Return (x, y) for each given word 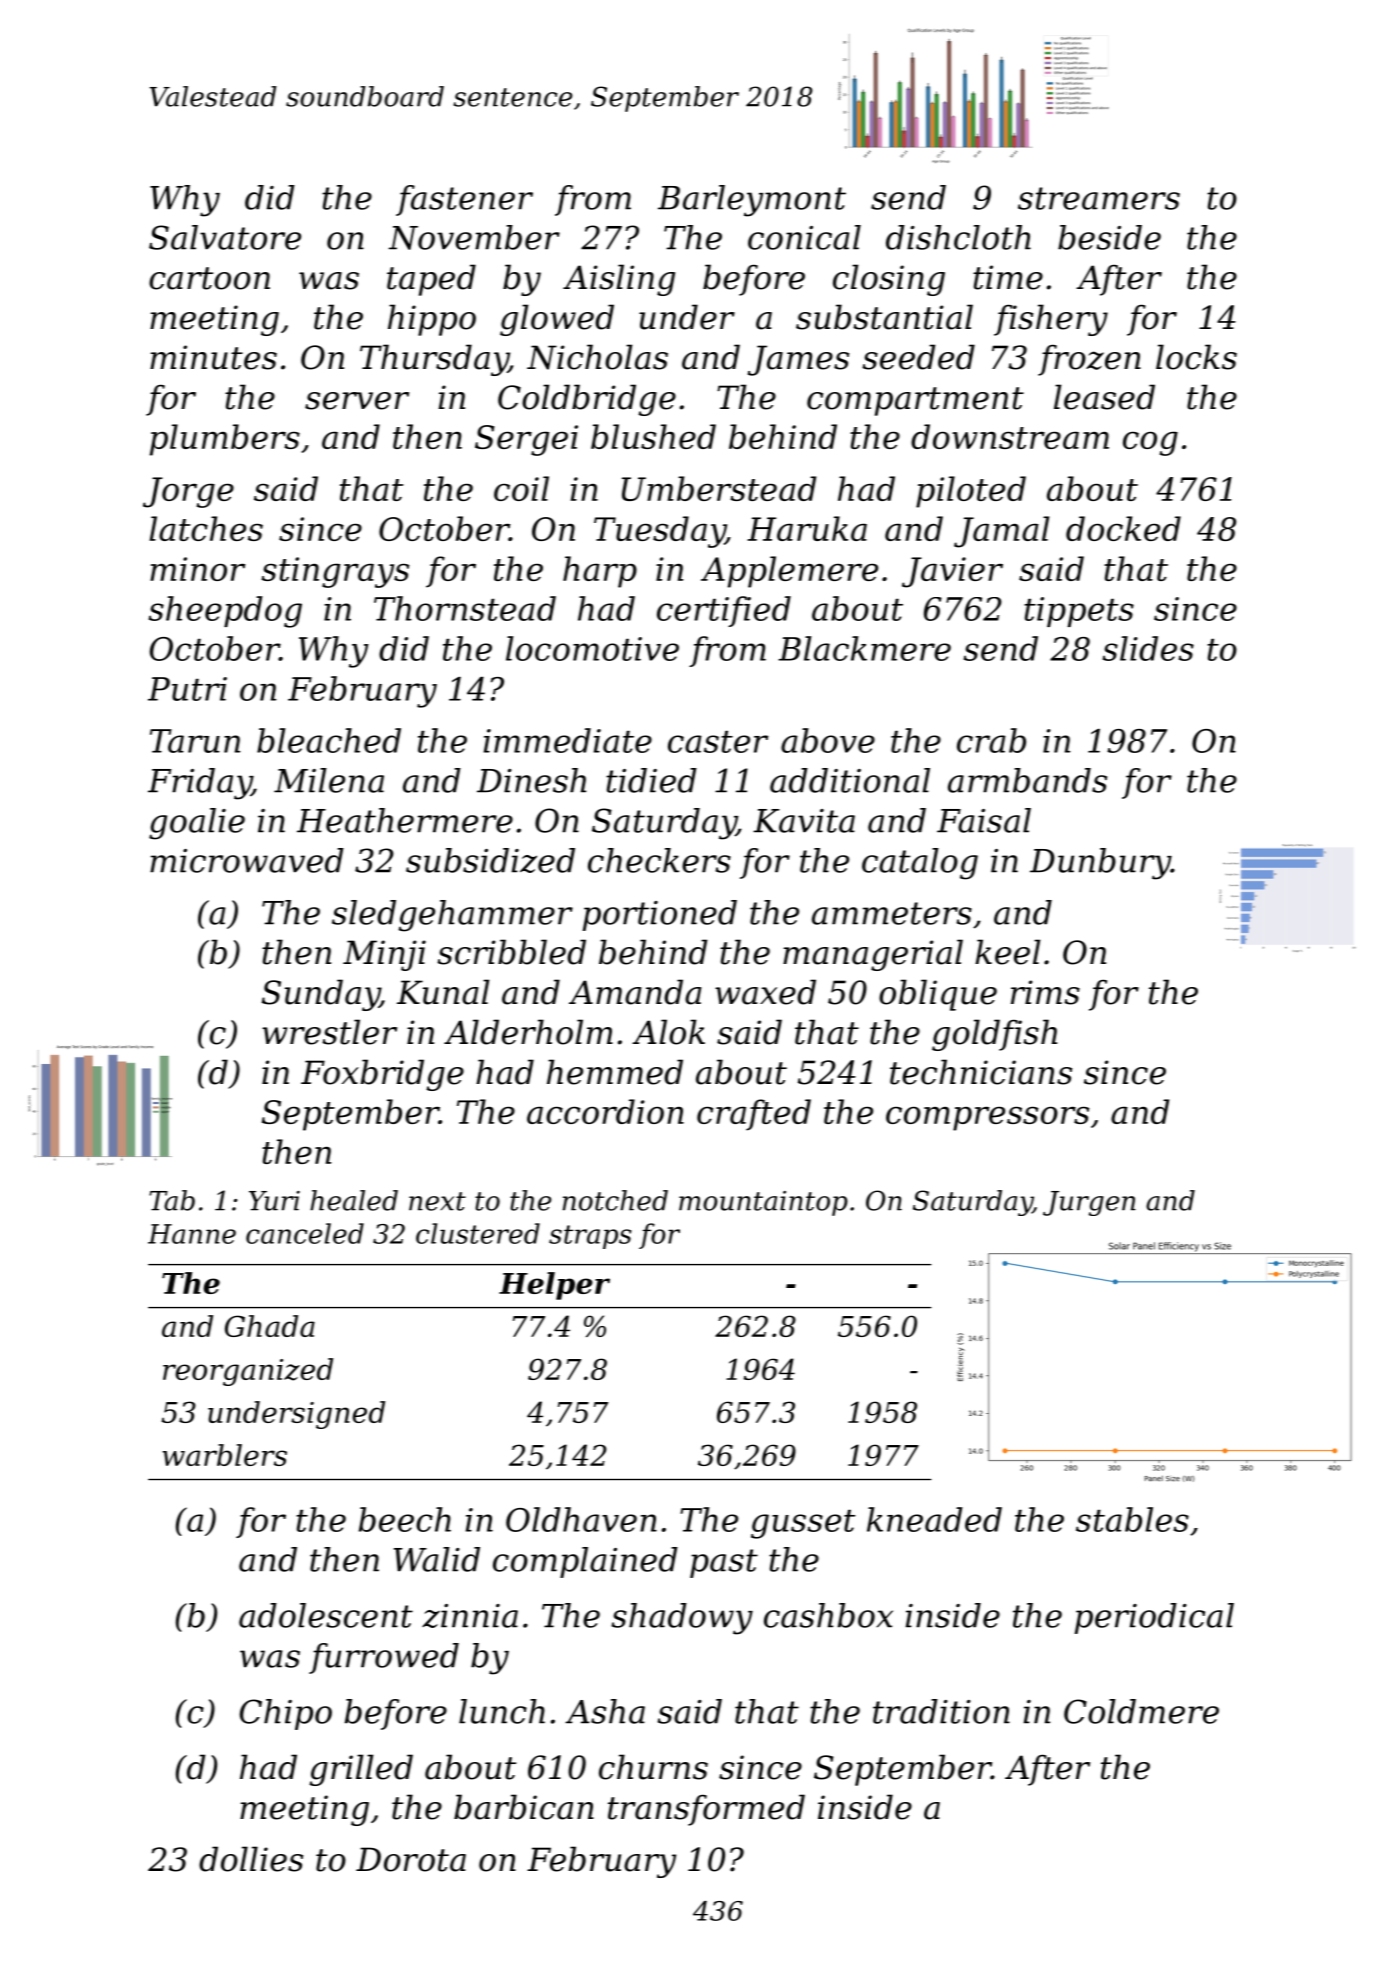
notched (615, 1200)
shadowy (682, 1619)
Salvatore (225, 237)
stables (1132, 1519)
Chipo (286, 1714)
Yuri (274, 1201)
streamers (1099, 198)
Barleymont (752, 201)
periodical (1154, 1618)
